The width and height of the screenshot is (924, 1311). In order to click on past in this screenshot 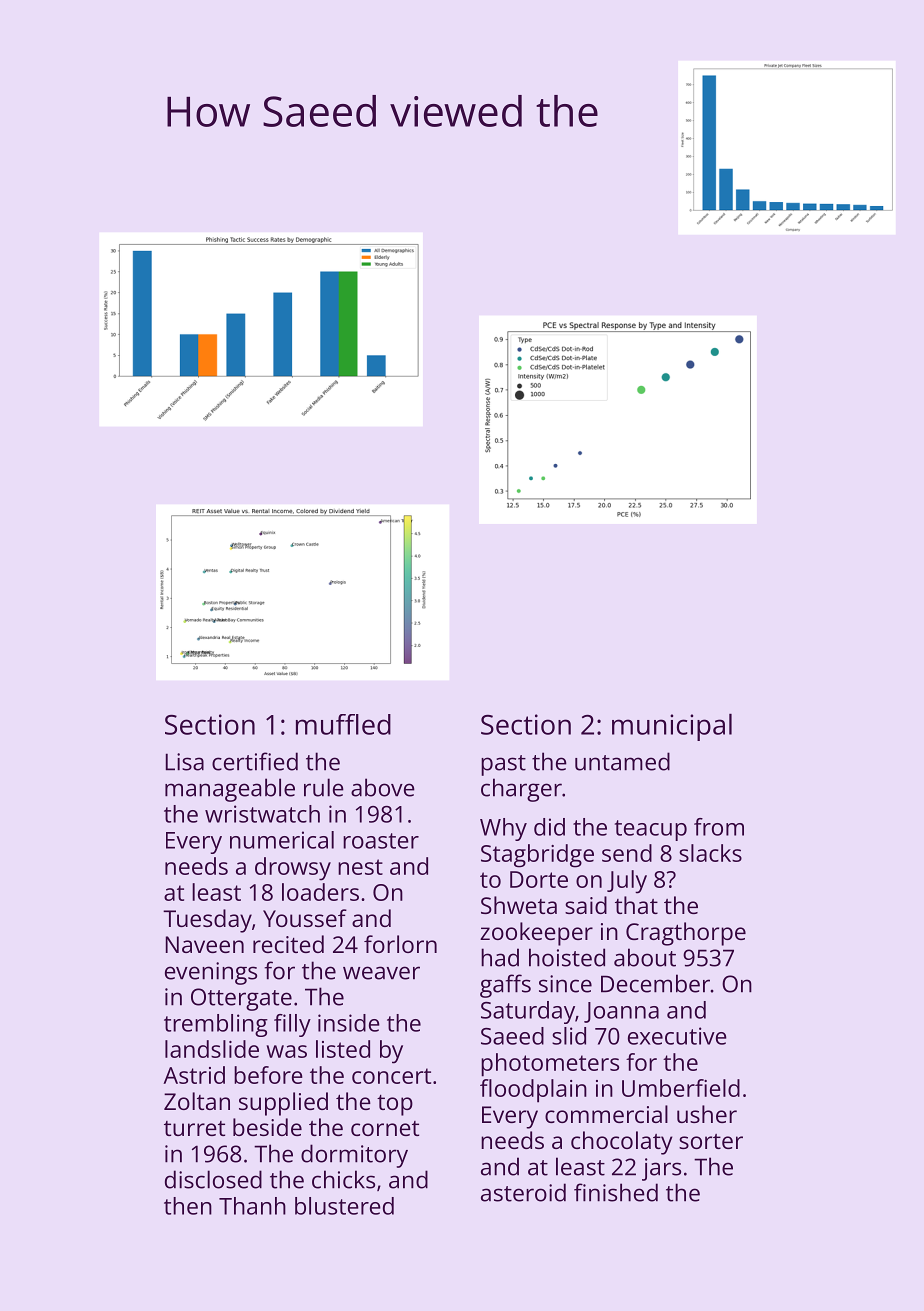, I will do `click(503, 765)`.
